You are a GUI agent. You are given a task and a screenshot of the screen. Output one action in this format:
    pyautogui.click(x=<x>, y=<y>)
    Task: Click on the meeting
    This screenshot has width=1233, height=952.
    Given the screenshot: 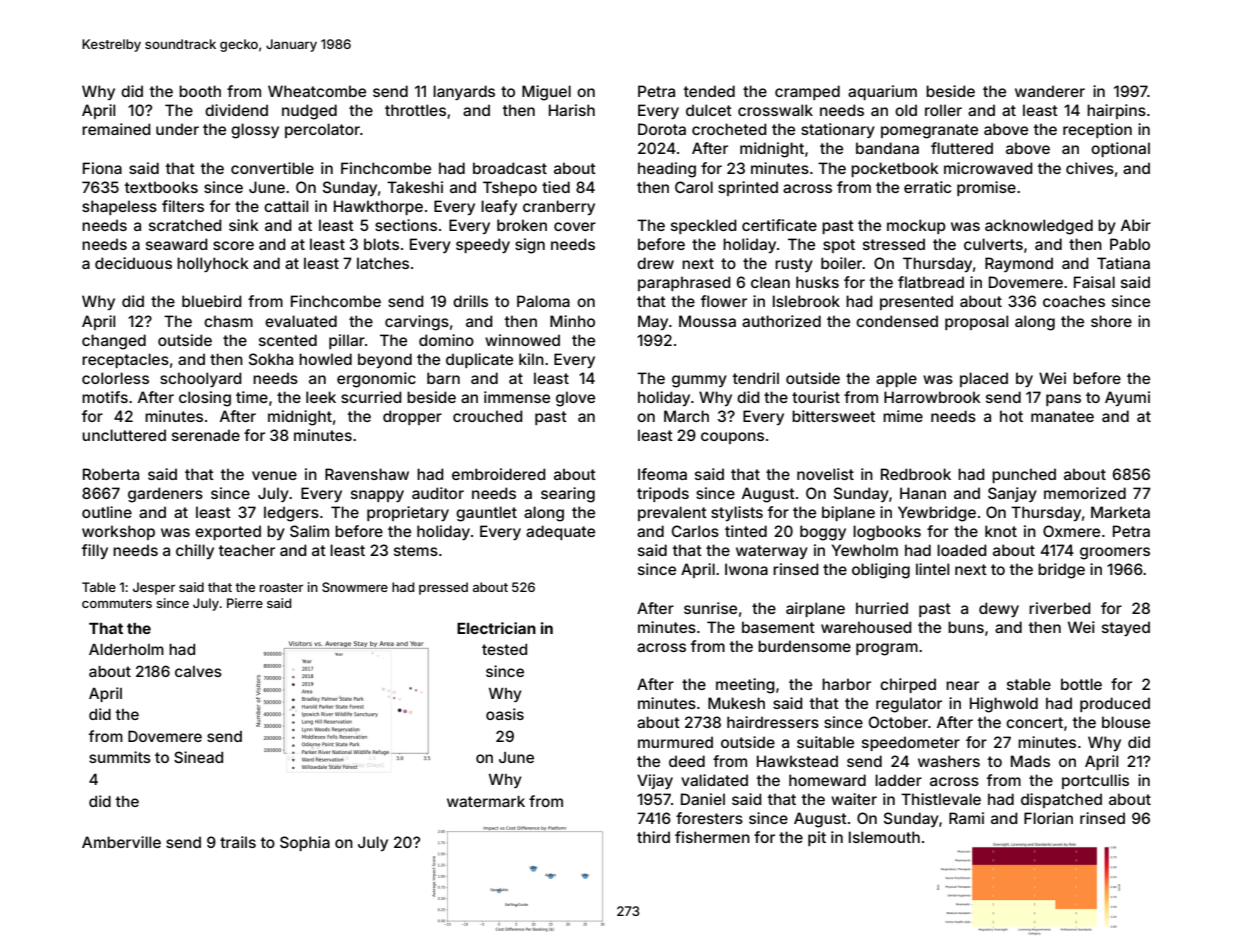 What is the action you would take?
    pyautogui.click(x=745, y=686)
